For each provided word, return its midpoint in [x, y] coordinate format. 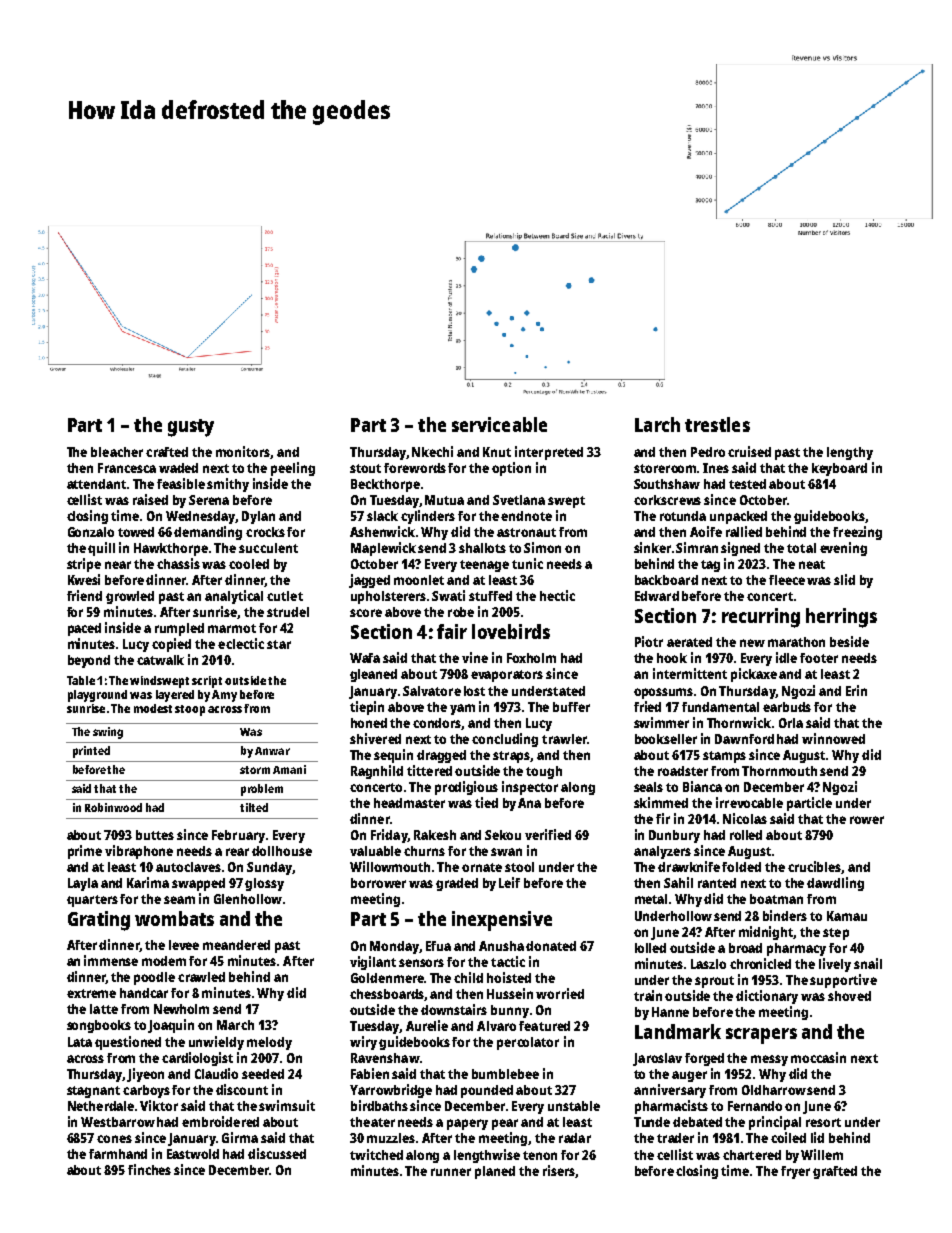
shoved [849, 996]
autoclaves [188, 867]
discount [242, 1089]
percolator [528, 1043]
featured [544, 1026]
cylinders [428, 517]
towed [136, 532]
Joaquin [171, 1026]
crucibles [815, 867]
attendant [96, 484]
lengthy [850, 453]
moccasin [818, 1057]
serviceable [499, 424]
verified [548, 834]
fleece [787, 580]
